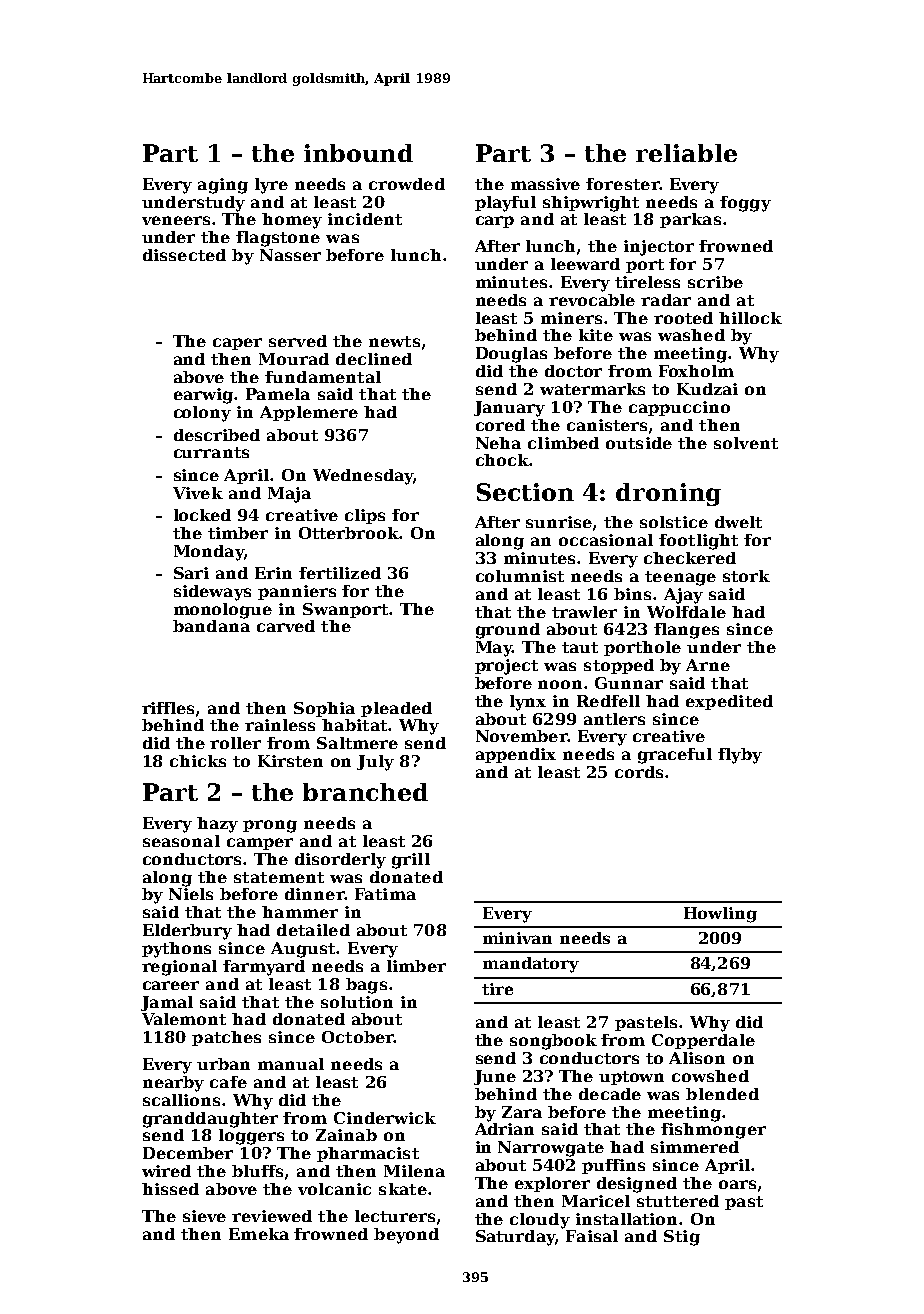  Describe the element at coordinates (610, 1094) in the page. I see `decade` at that location.
